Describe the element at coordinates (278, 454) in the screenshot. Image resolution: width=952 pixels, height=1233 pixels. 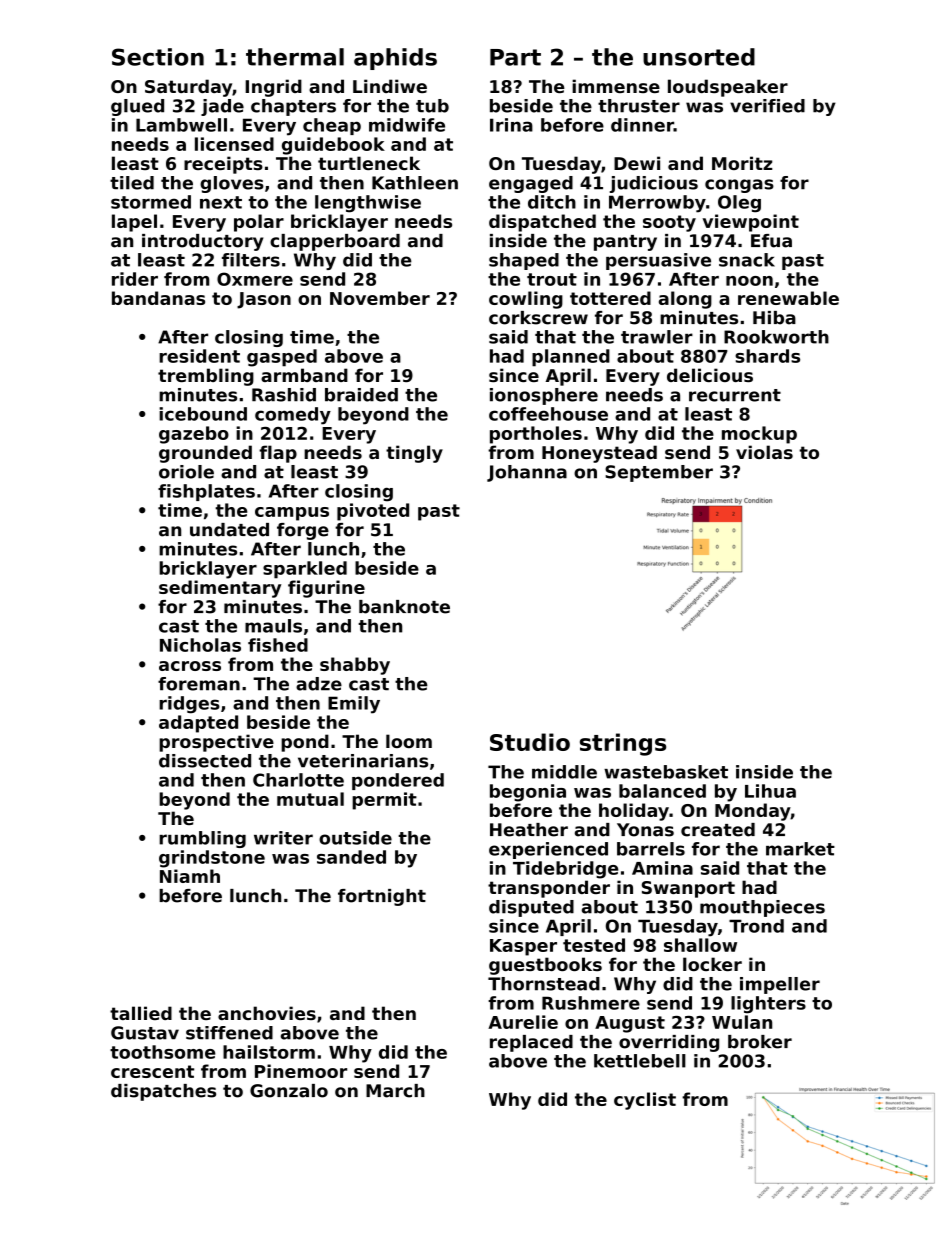
I see `flap` at that location.
